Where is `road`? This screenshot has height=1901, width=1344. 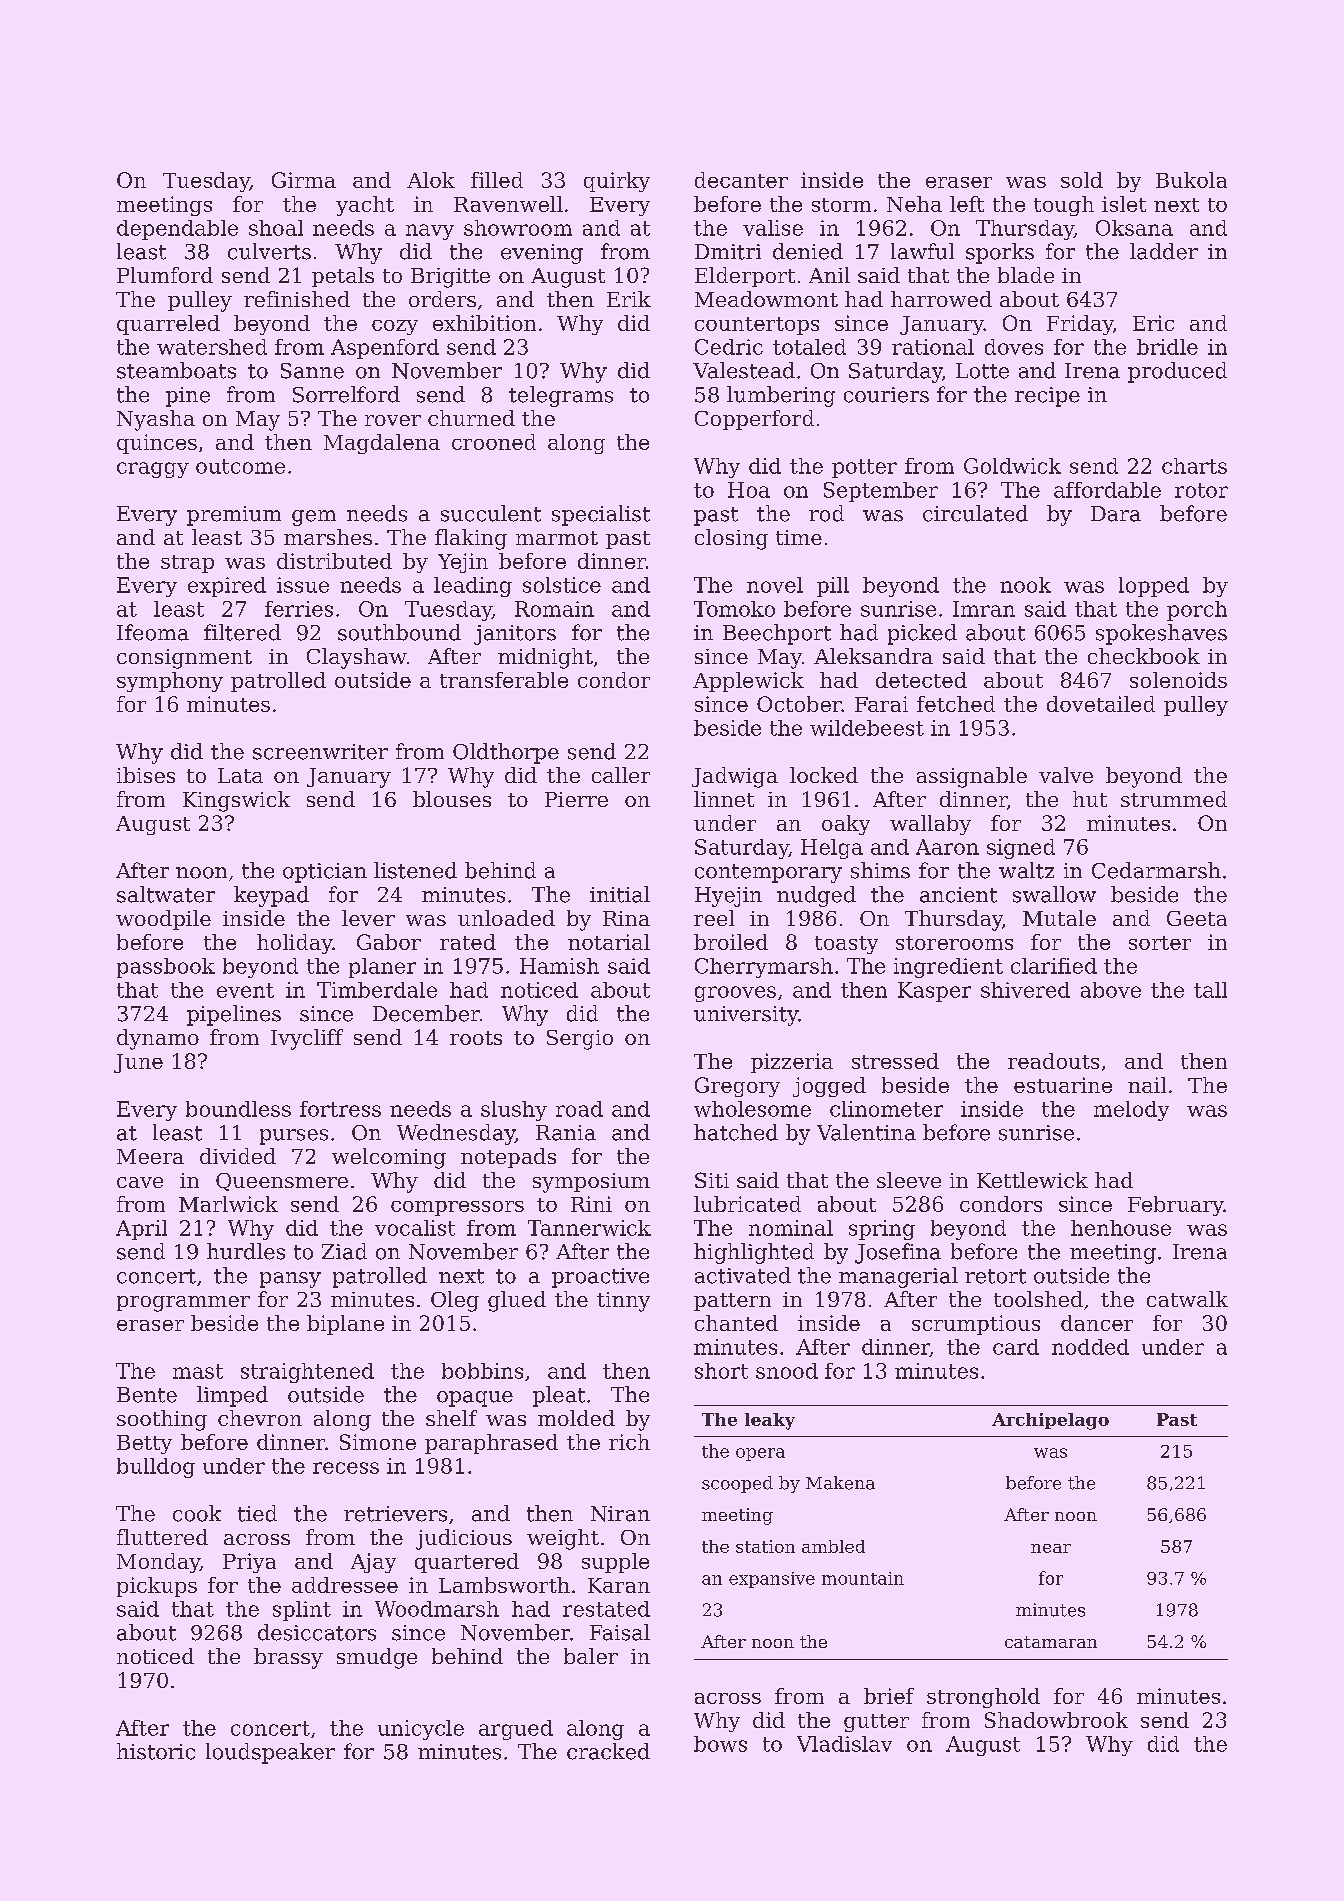 road is located at coordinates (579, 1109).
